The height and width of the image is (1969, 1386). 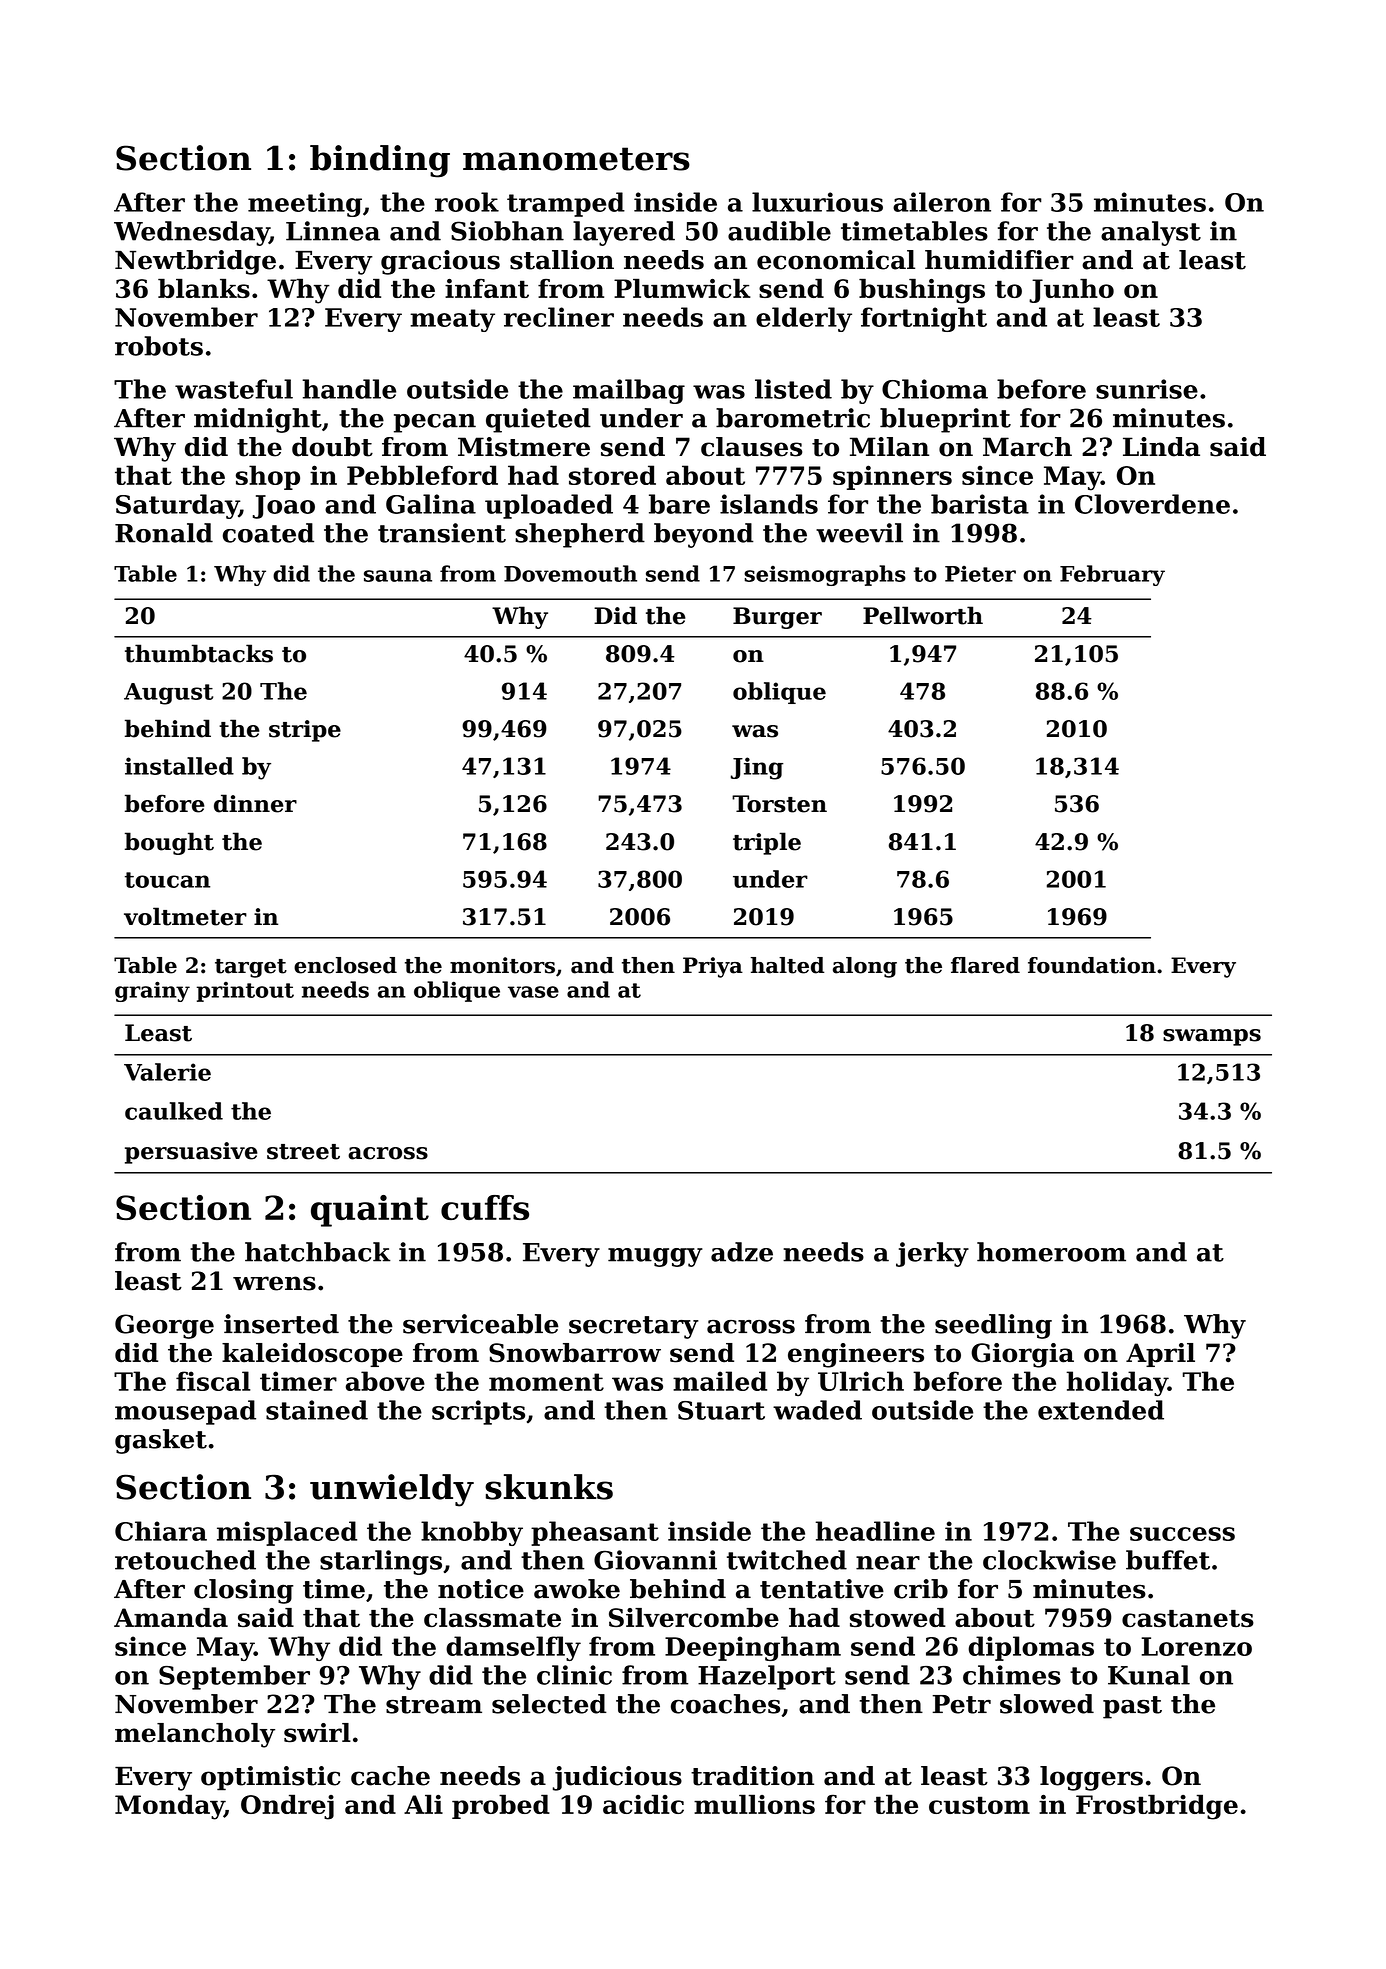 I want to click on flared, so click(x=985, y=965).
